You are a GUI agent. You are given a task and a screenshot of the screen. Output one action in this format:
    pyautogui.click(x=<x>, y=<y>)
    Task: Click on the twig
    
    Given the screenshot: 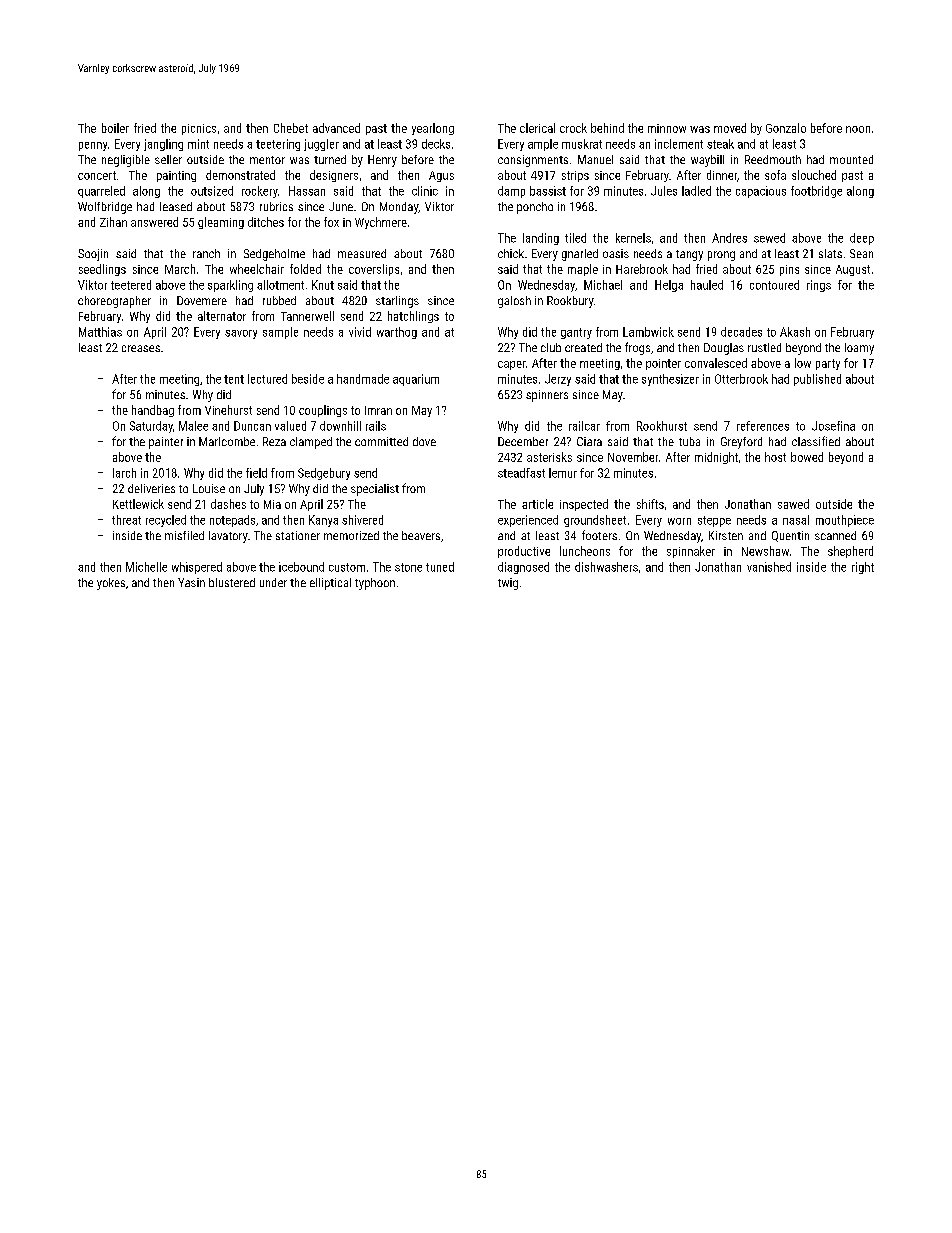 What is the action you would take?
    pyautogui.click(x=508, y=584)
